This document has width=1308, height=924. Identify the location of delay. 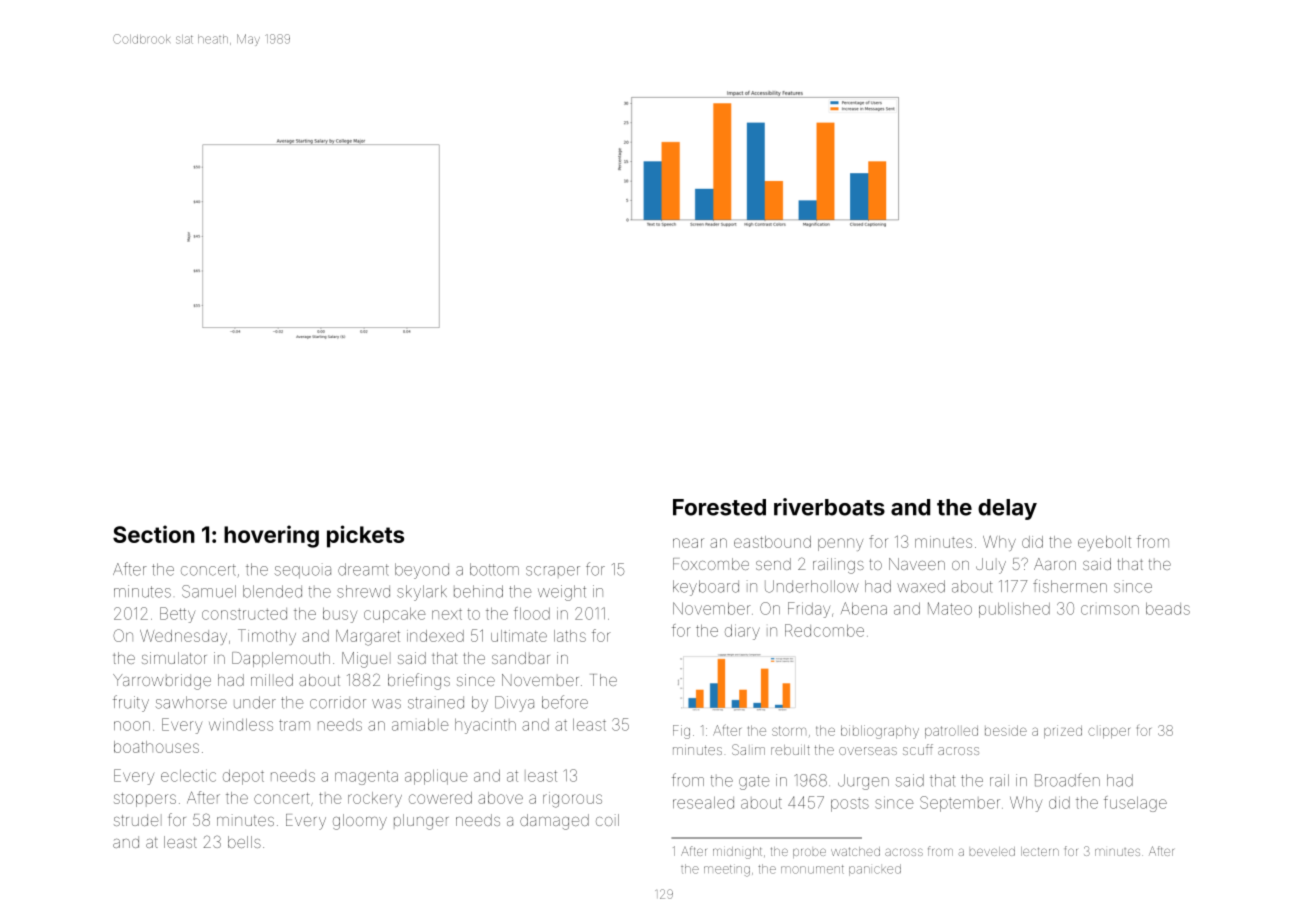
(1007, 509).
